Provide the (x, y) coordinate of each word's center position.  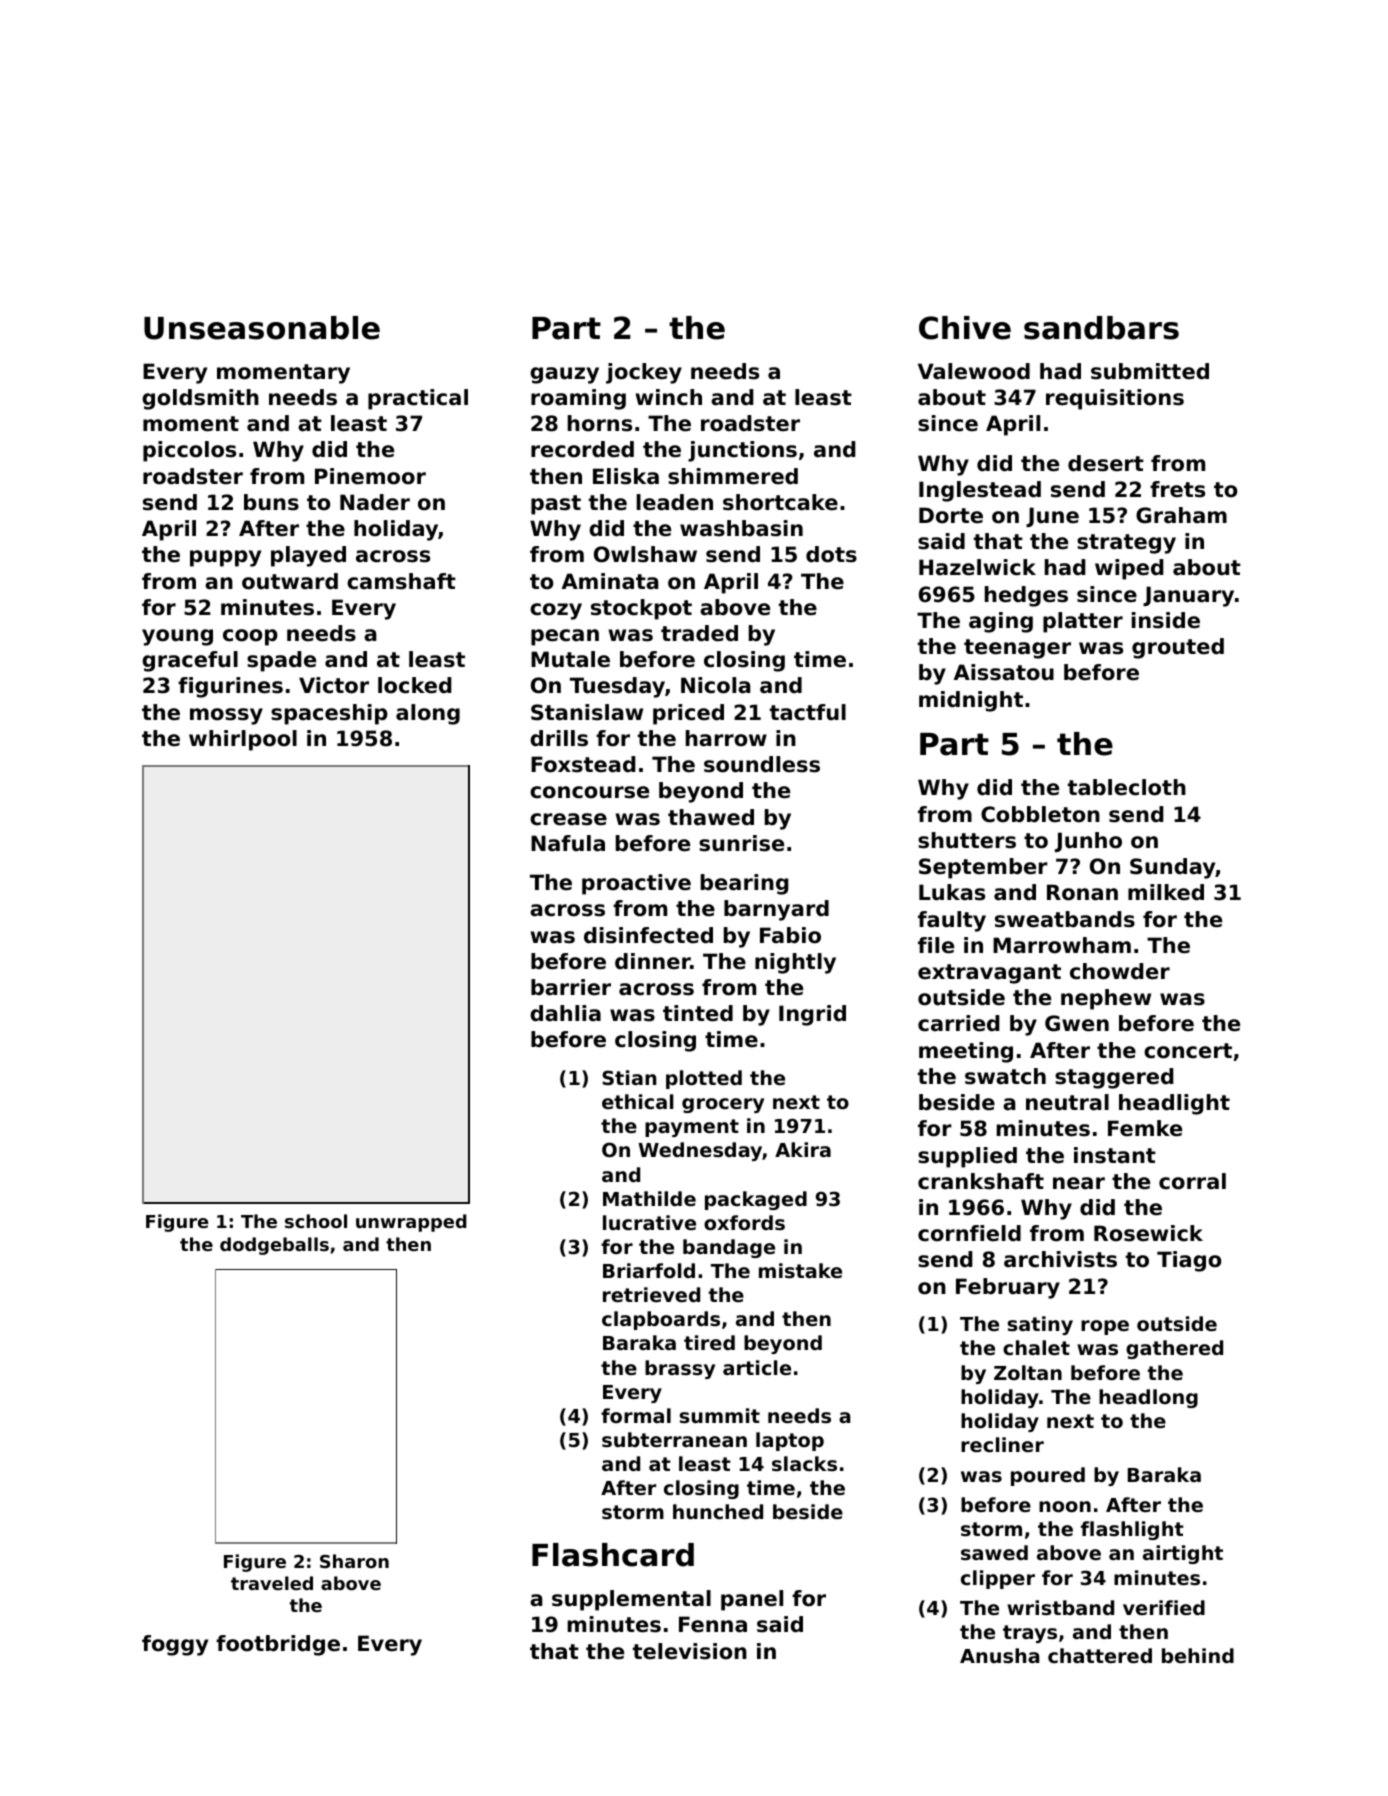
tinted (698, 1013)
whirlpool (243, 740)
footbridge (278, 1645)
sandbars (1101, 328)
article (757, 1367)
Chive (965, 328)
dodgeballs (274, 1246)
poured (1048, 1476)
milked (1166, 892)
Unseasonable (262, 328)
